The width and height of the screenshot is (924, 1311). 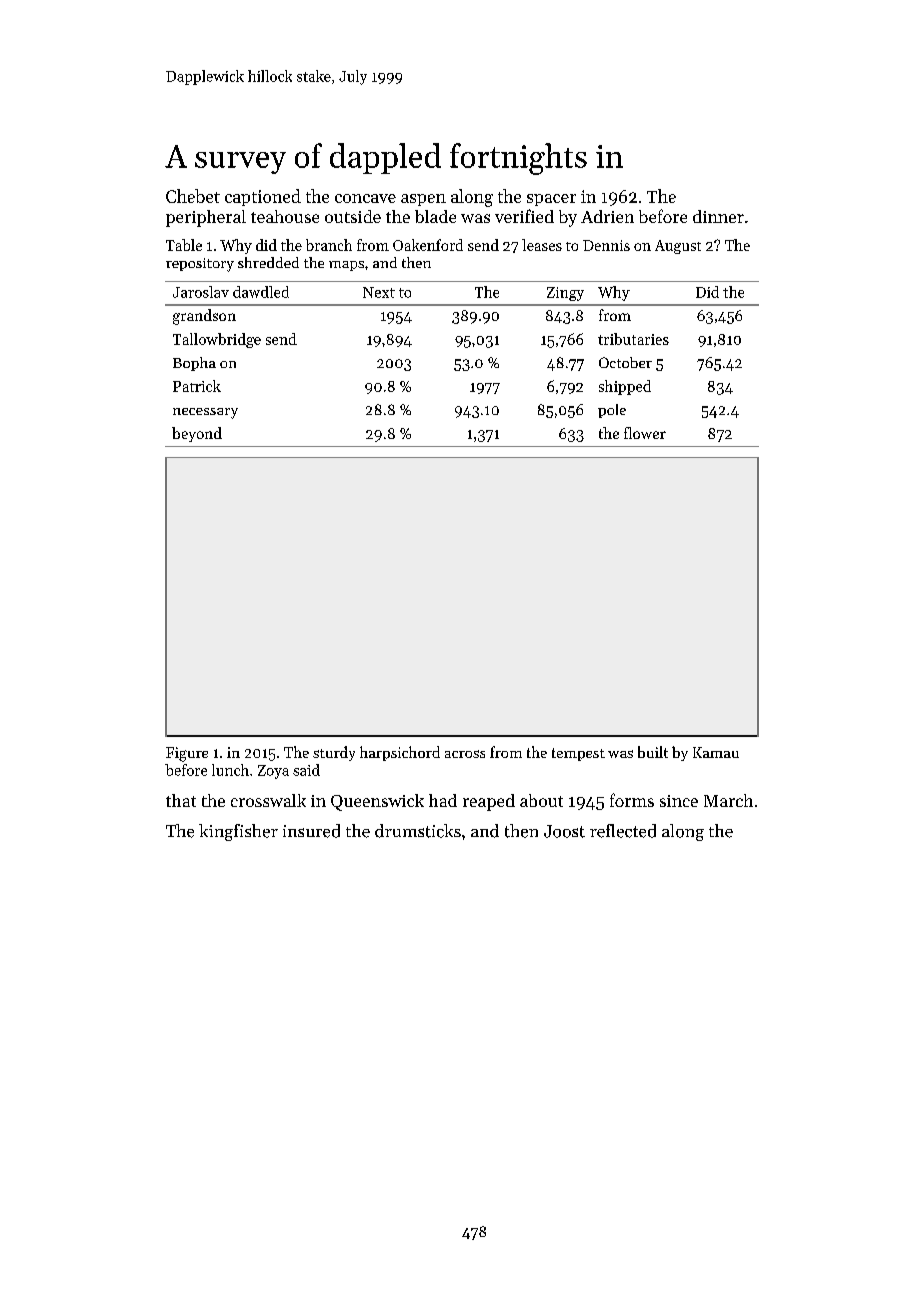 I want to click on necessary, so click(x=205, y=413).
